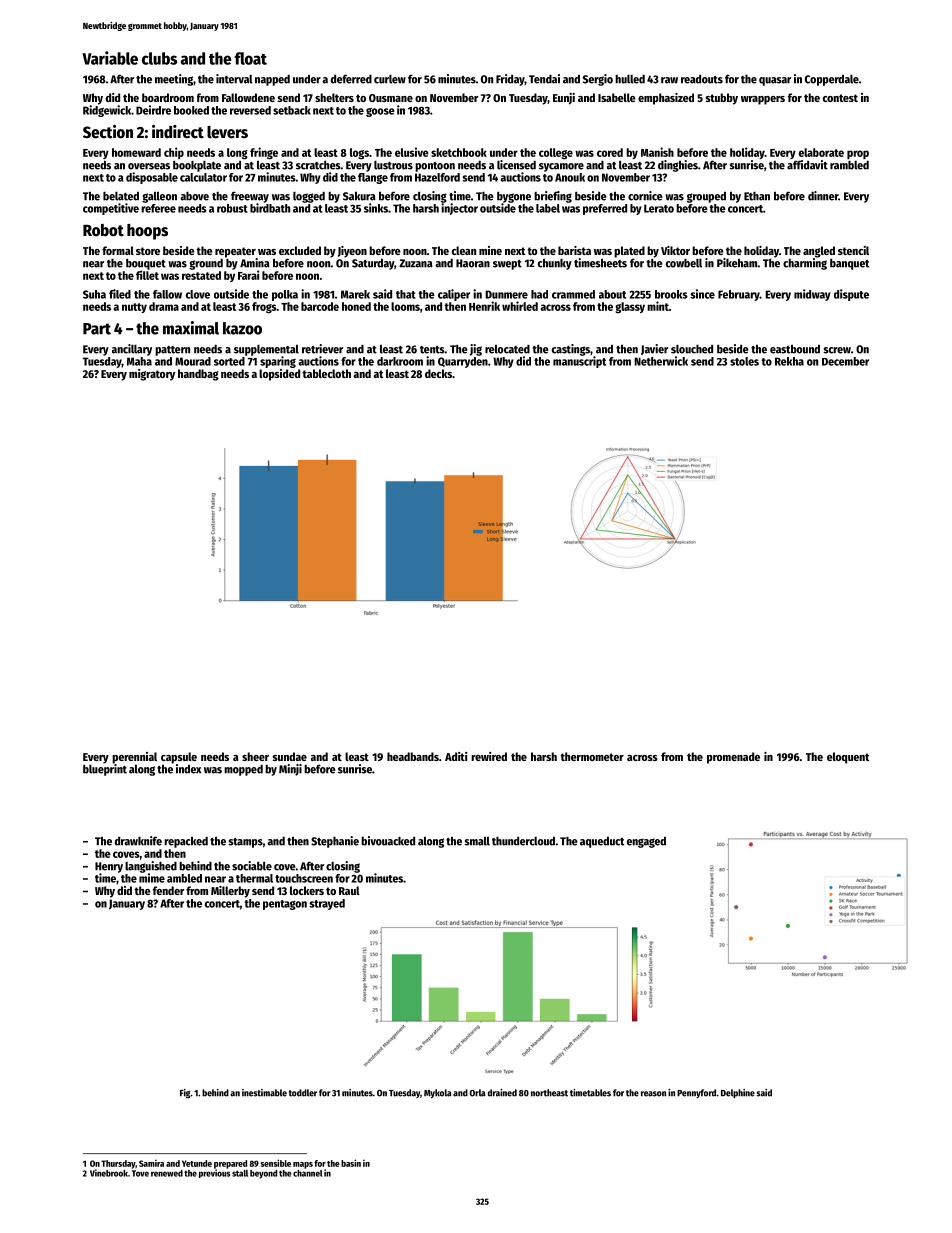  Describe the element at coordinates (152, 375) in the screenshot. I see `migratory` at that location.
